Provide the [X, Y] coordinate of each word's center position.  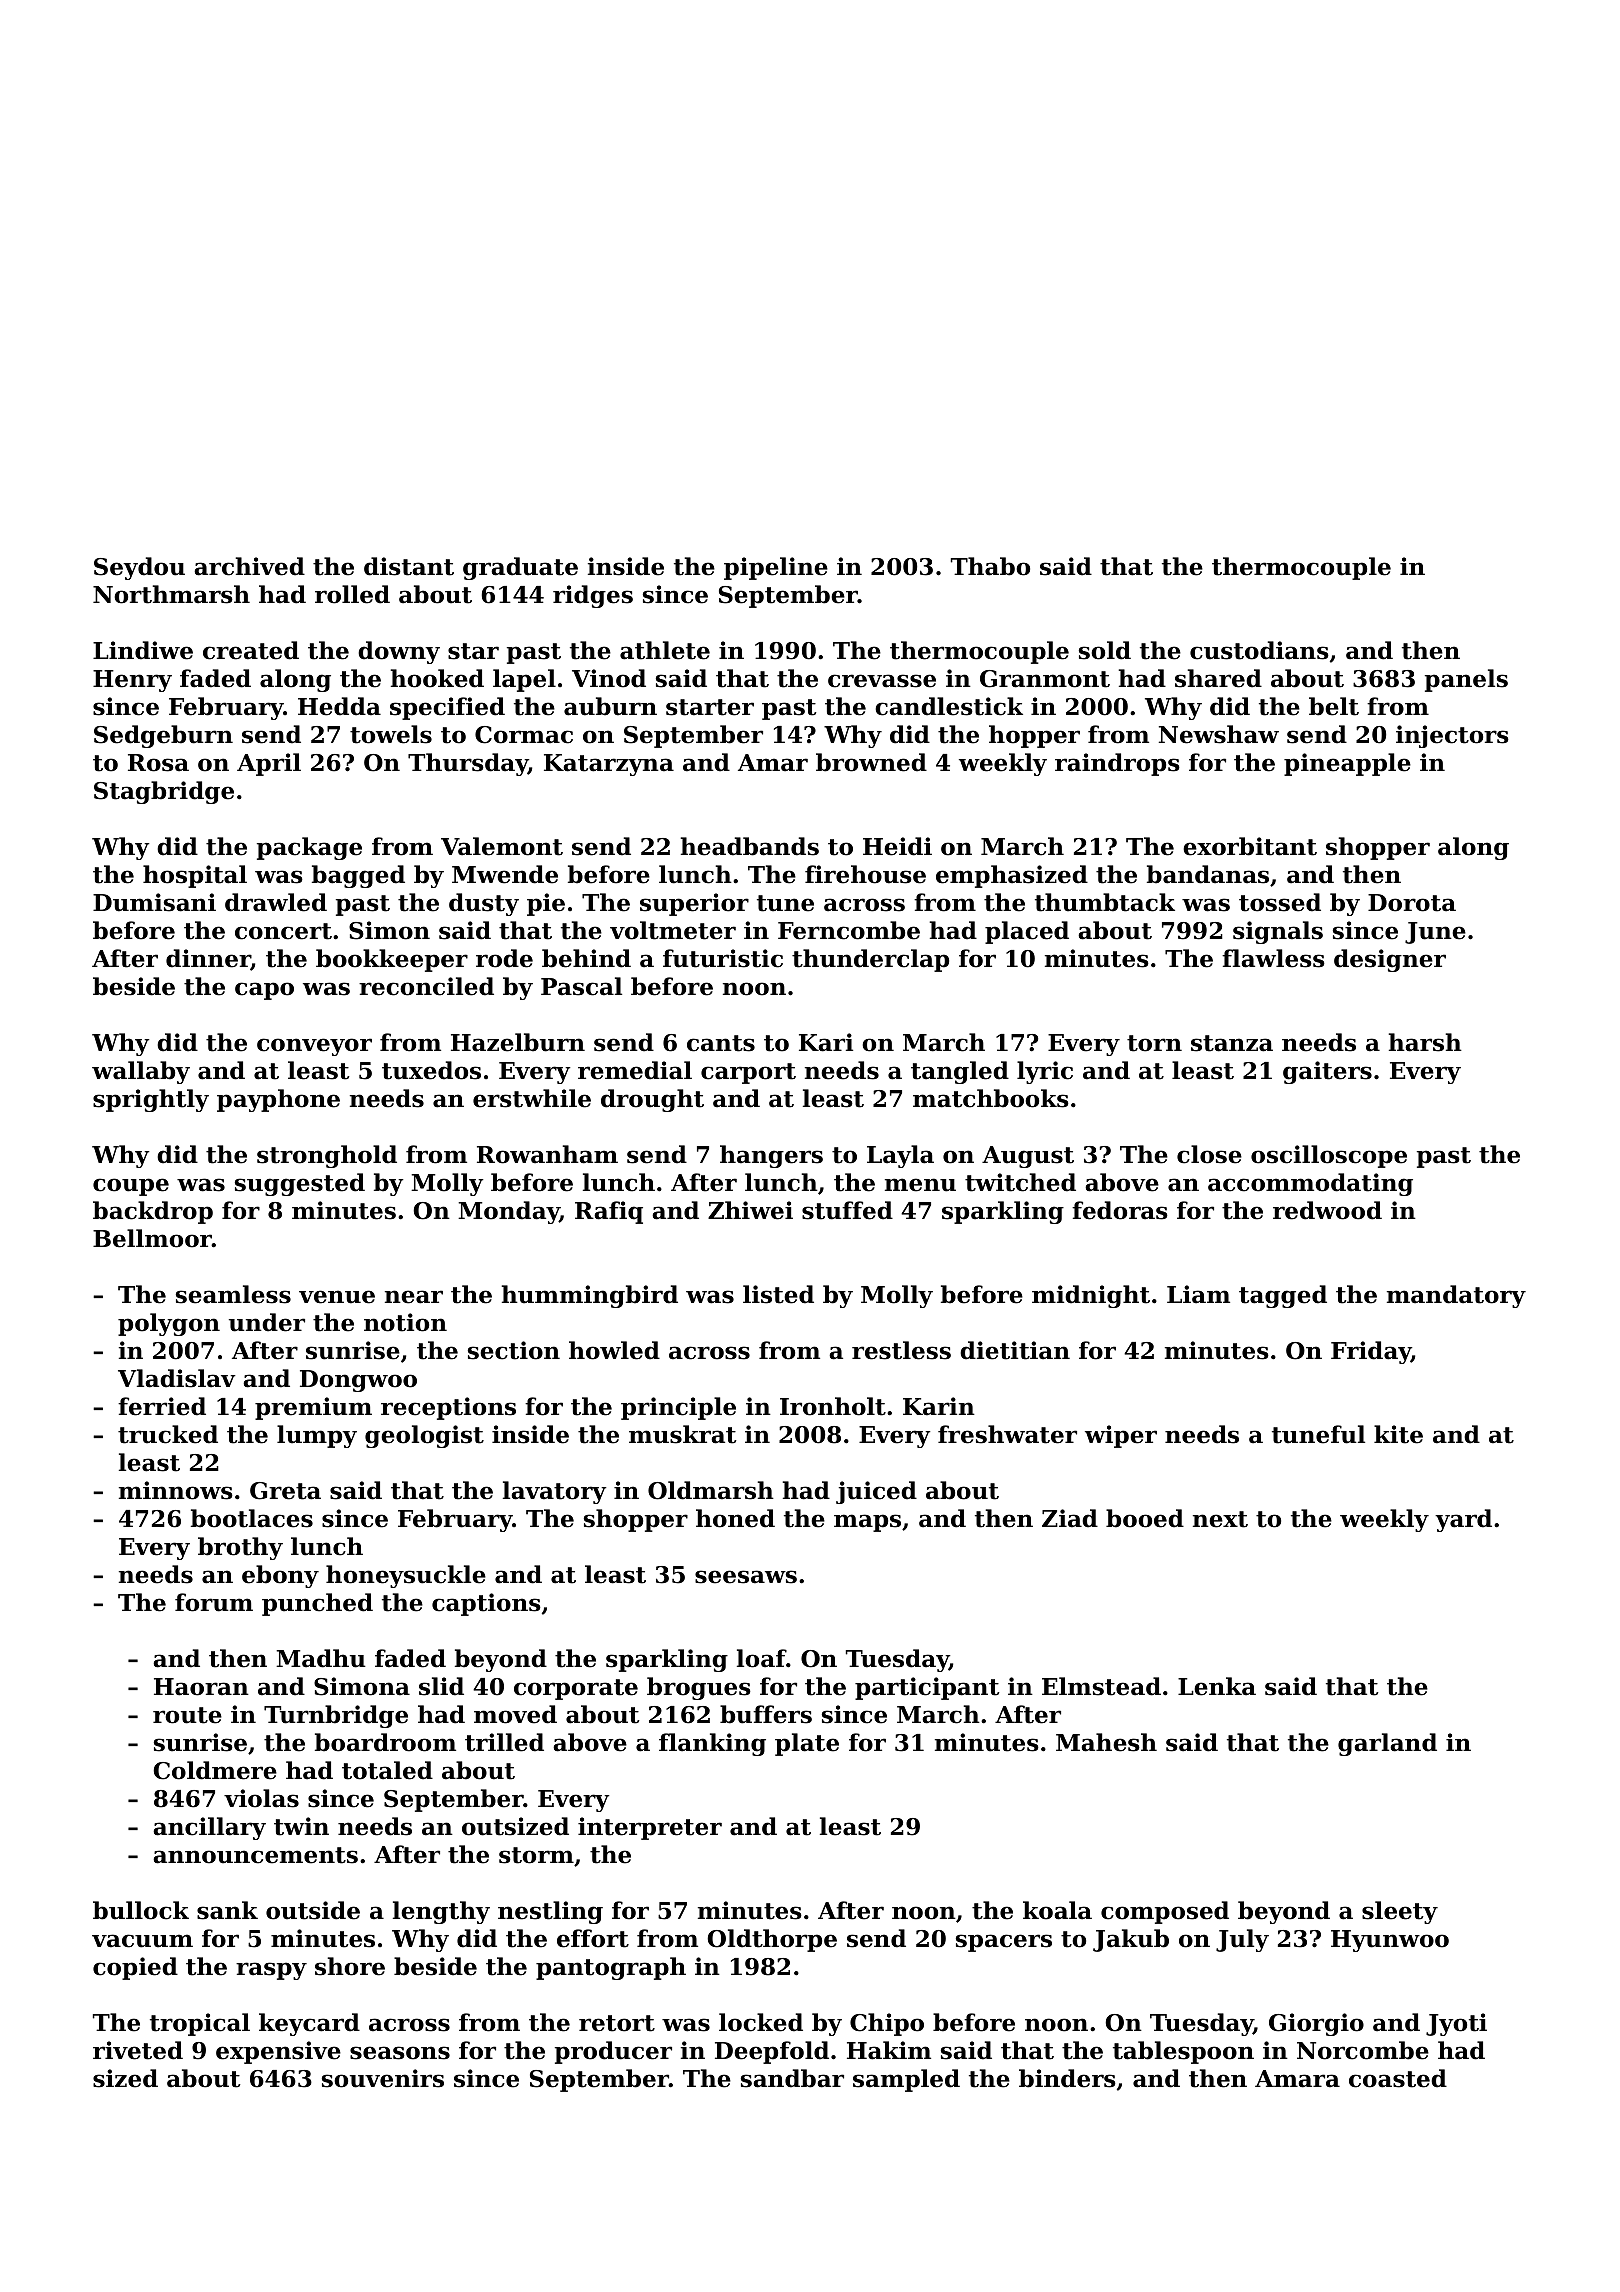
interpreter [650, 1828]
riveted [138, 2050]
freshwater [1007, 1434]
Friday [1371, 1352]
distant [409, 566]
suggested [300, 1184]
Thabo [990, 566]
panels [1466, 680]
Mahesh [1106, 1742]
